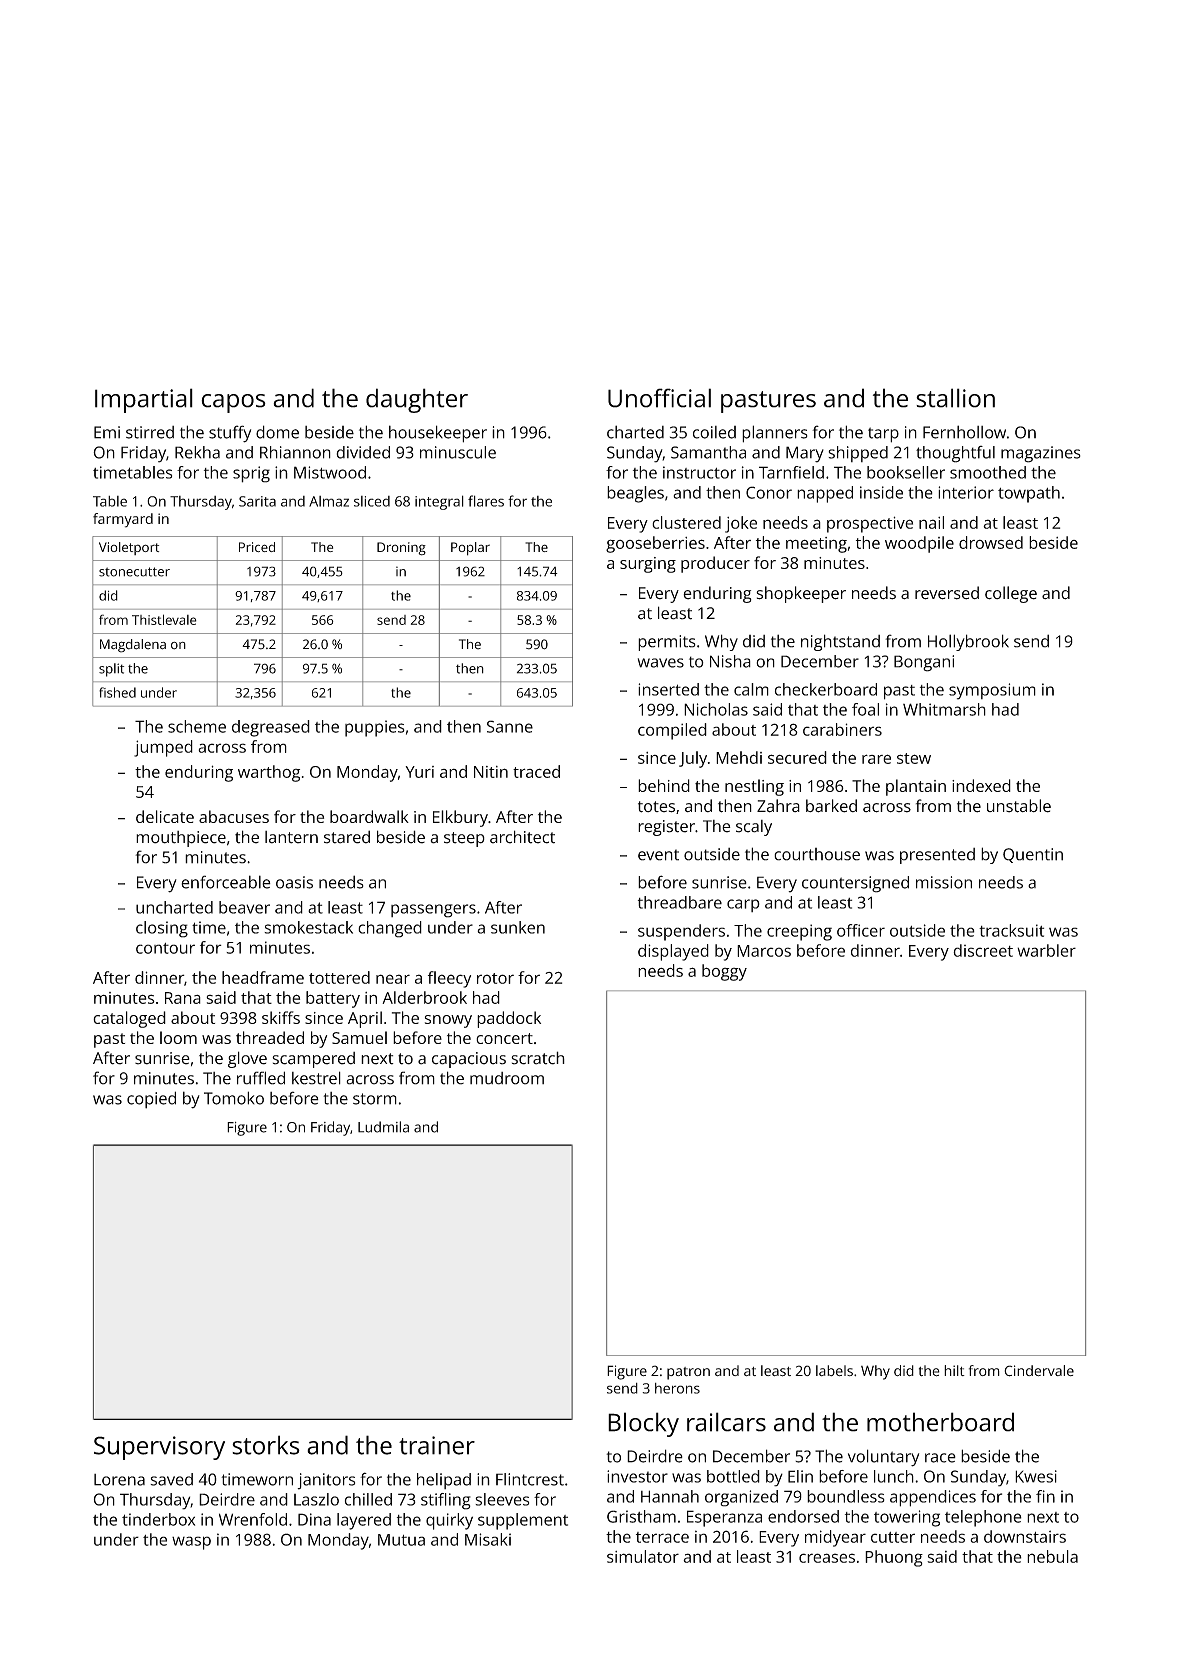 This screenshot has width=1179, height=1667. I want to click on Unofficial, so click(659, 398).
